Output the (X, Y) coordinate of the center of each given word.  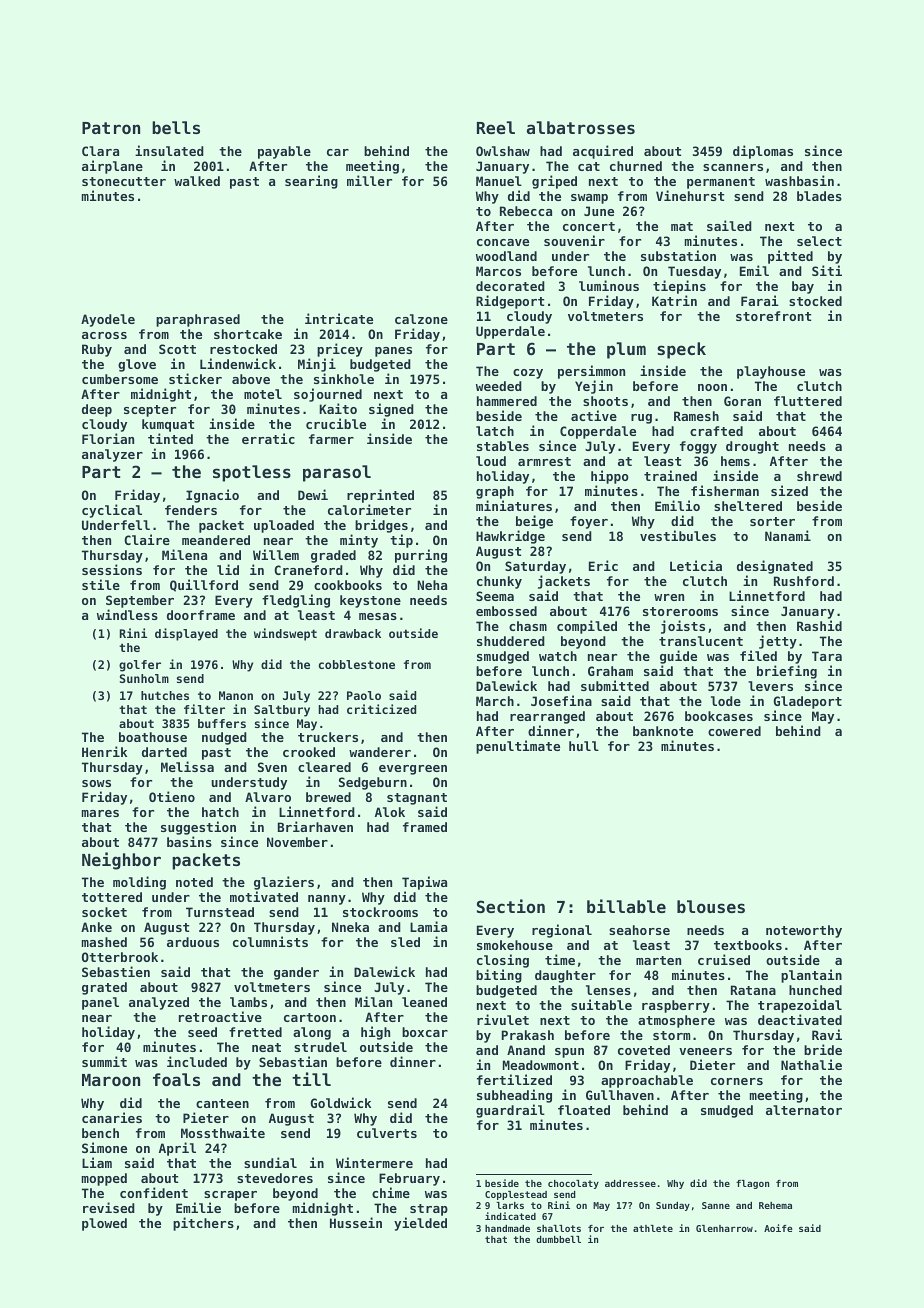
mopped (104, 1179)
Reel (496, 127)
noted (194, 882)
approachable (647, 1081)
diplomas (763, 152)
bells (176, 127)
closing (503, 961)
